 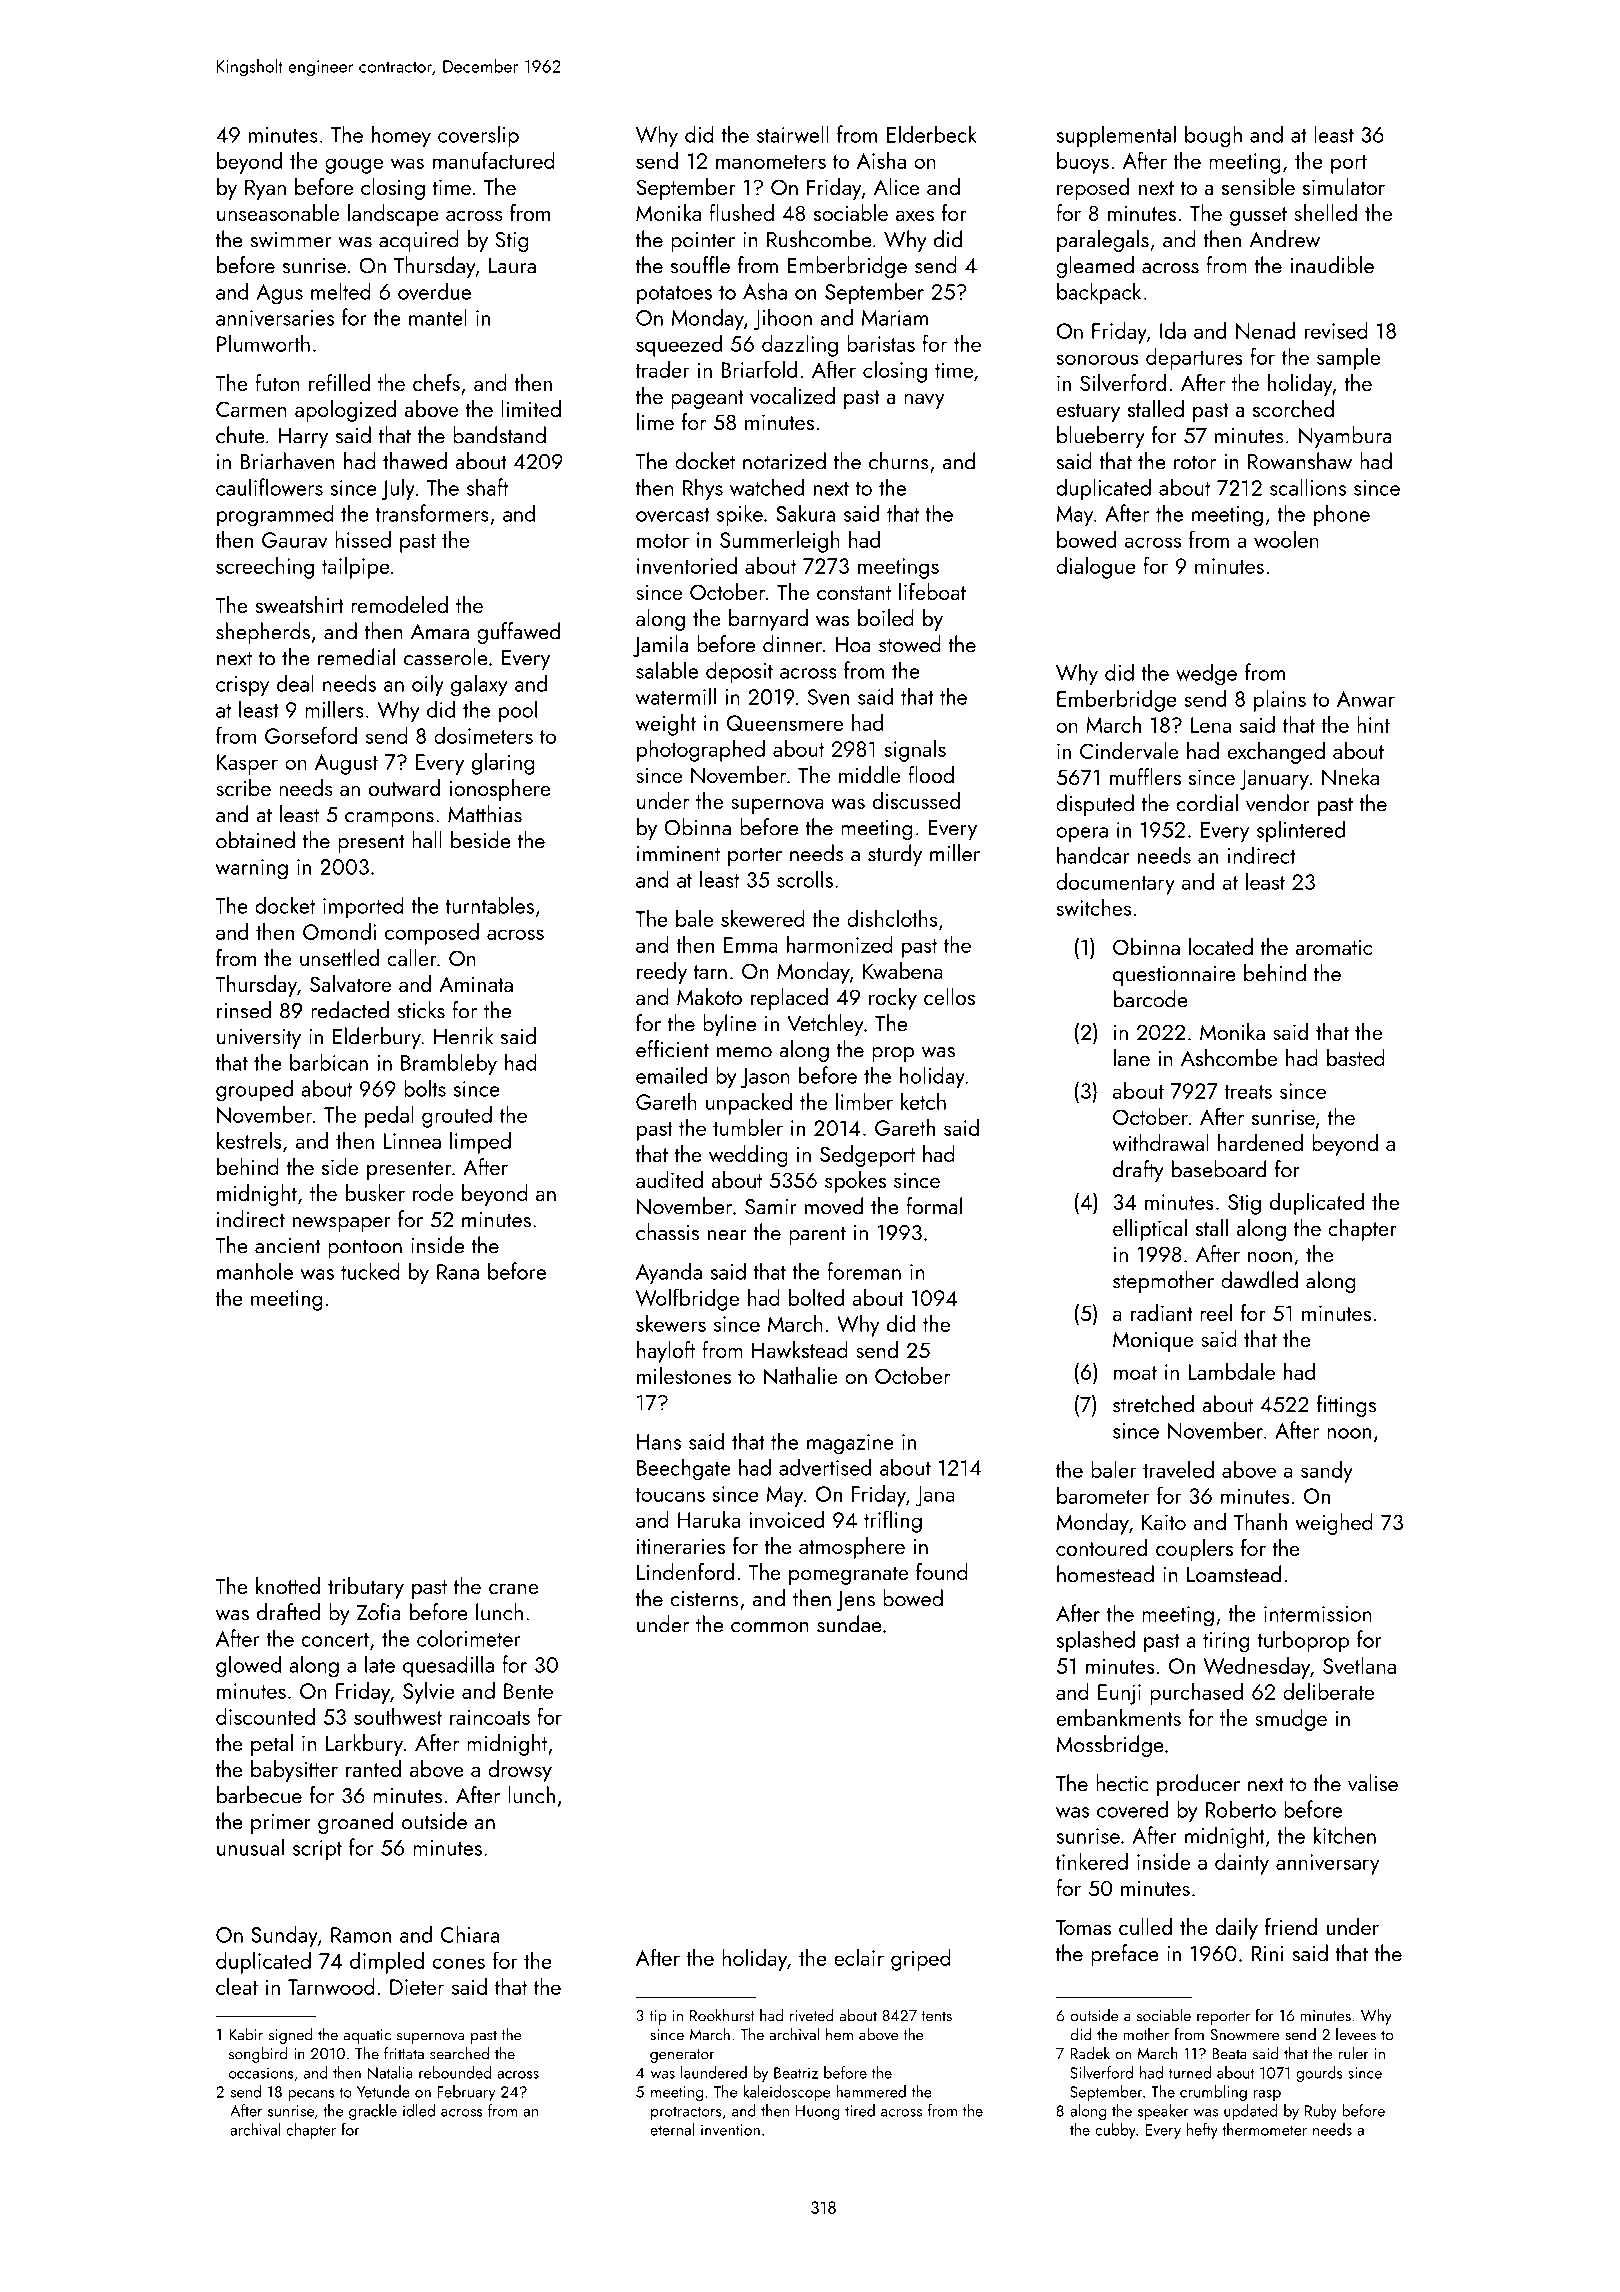 What do you see at coordinates (949, 996) in the screenshot?
I see `cellos` at bounding box center [949, 996].
